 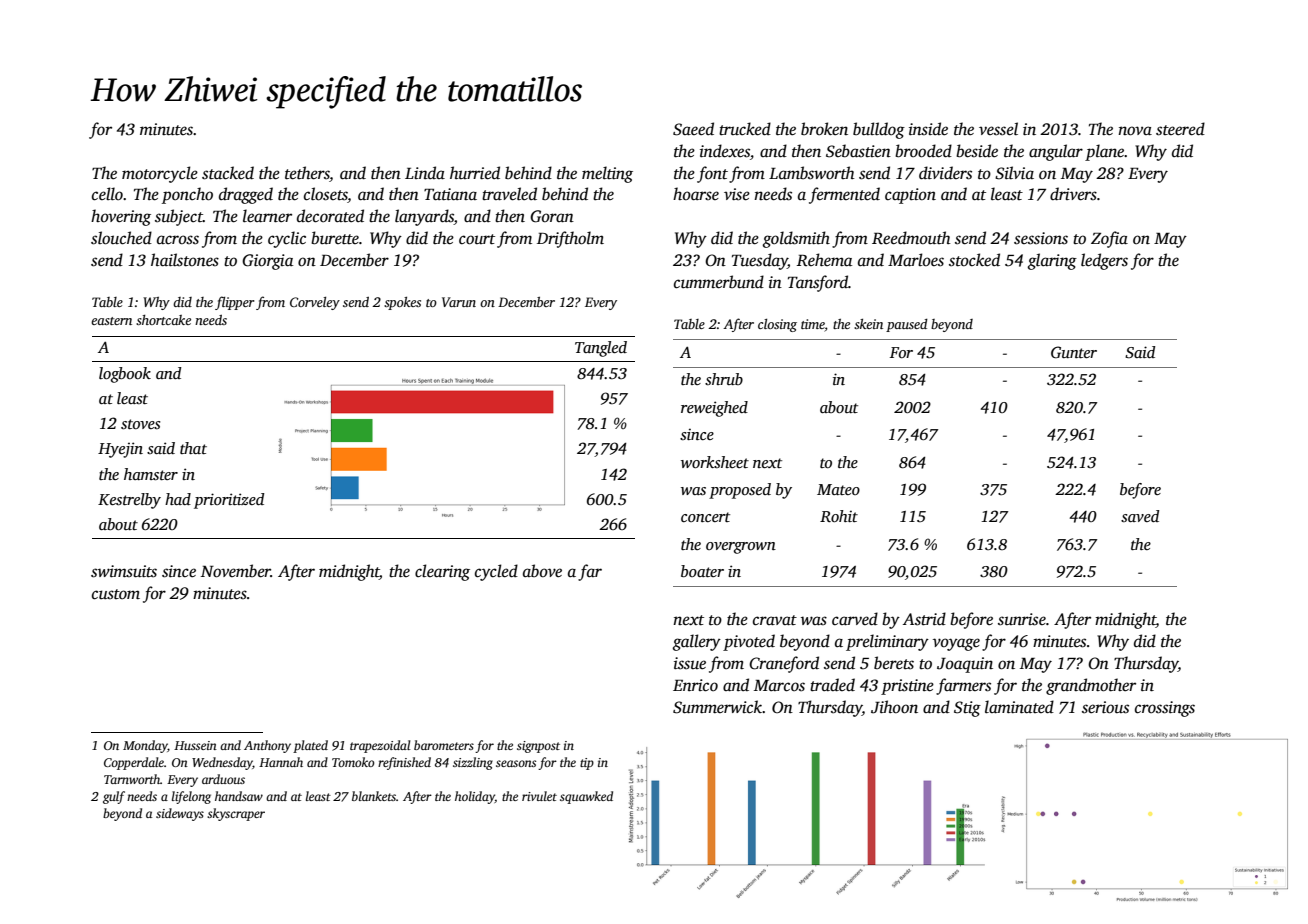 I want to click on rivulet, so click(x=539, y=796).
